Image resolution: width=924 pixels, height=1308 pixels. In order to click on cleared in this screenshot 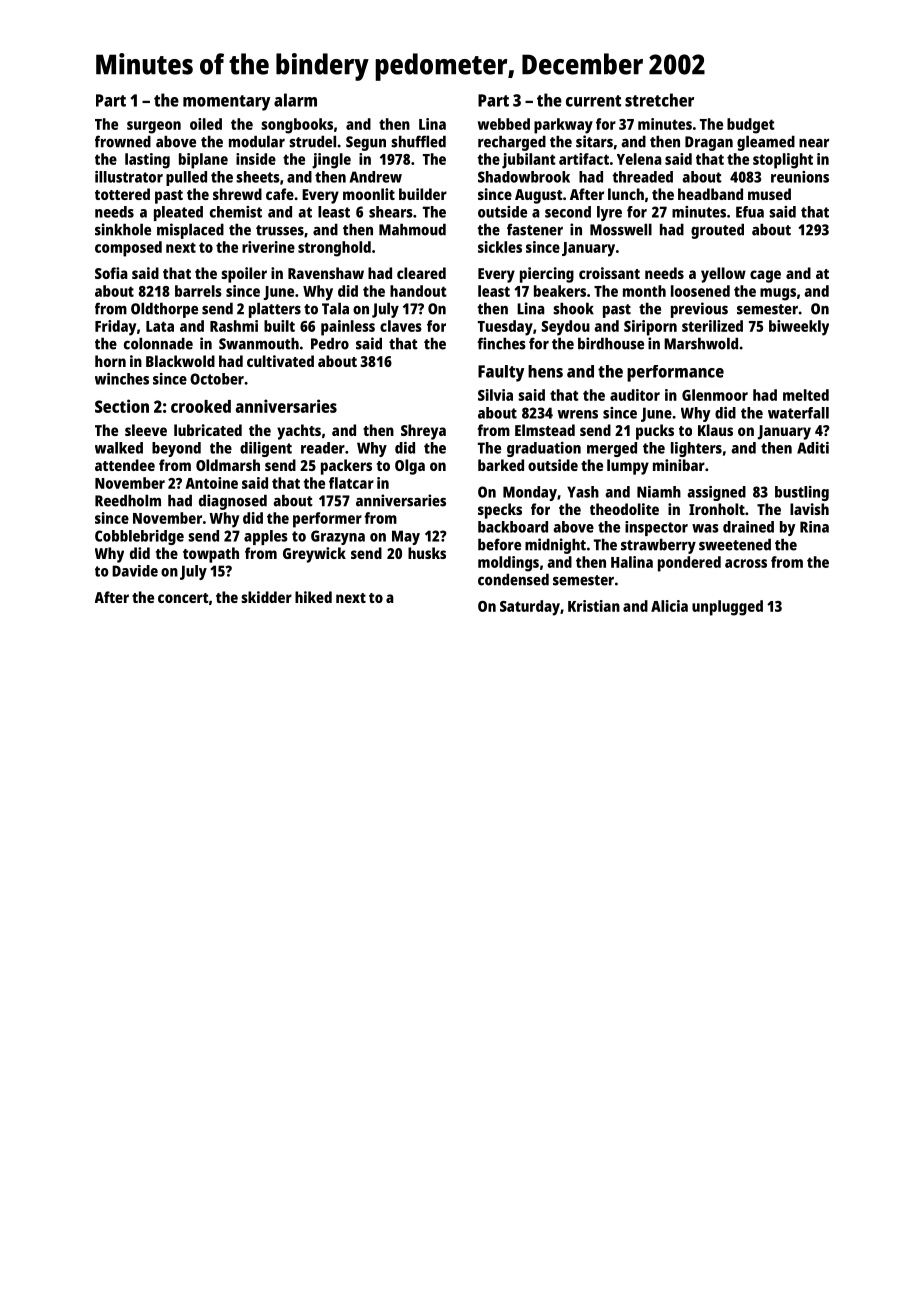, I will do `click(421, 273)`.
